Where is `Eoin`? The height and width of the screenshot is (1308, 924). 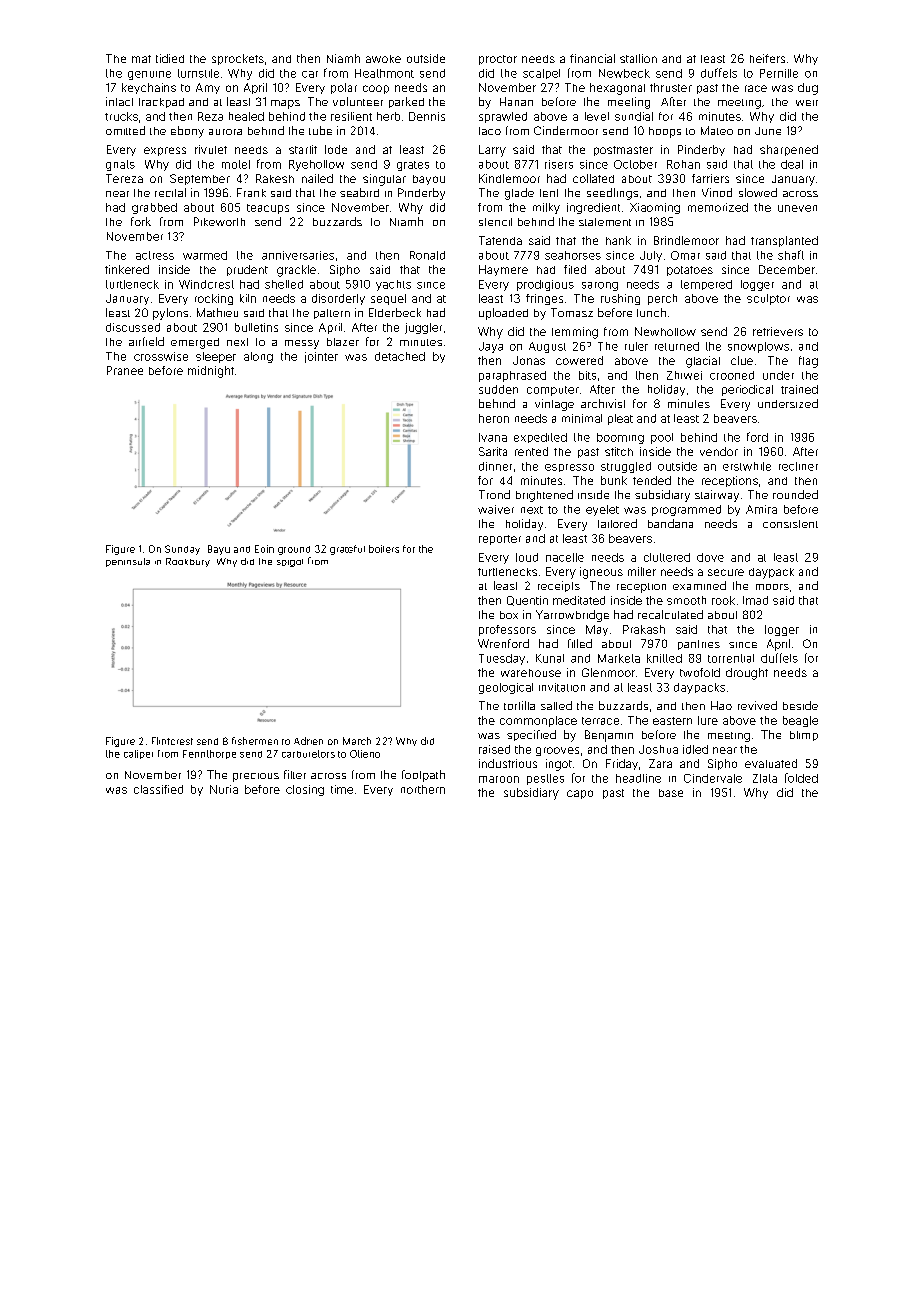 Eoin is located at coordinates (264, 549).
